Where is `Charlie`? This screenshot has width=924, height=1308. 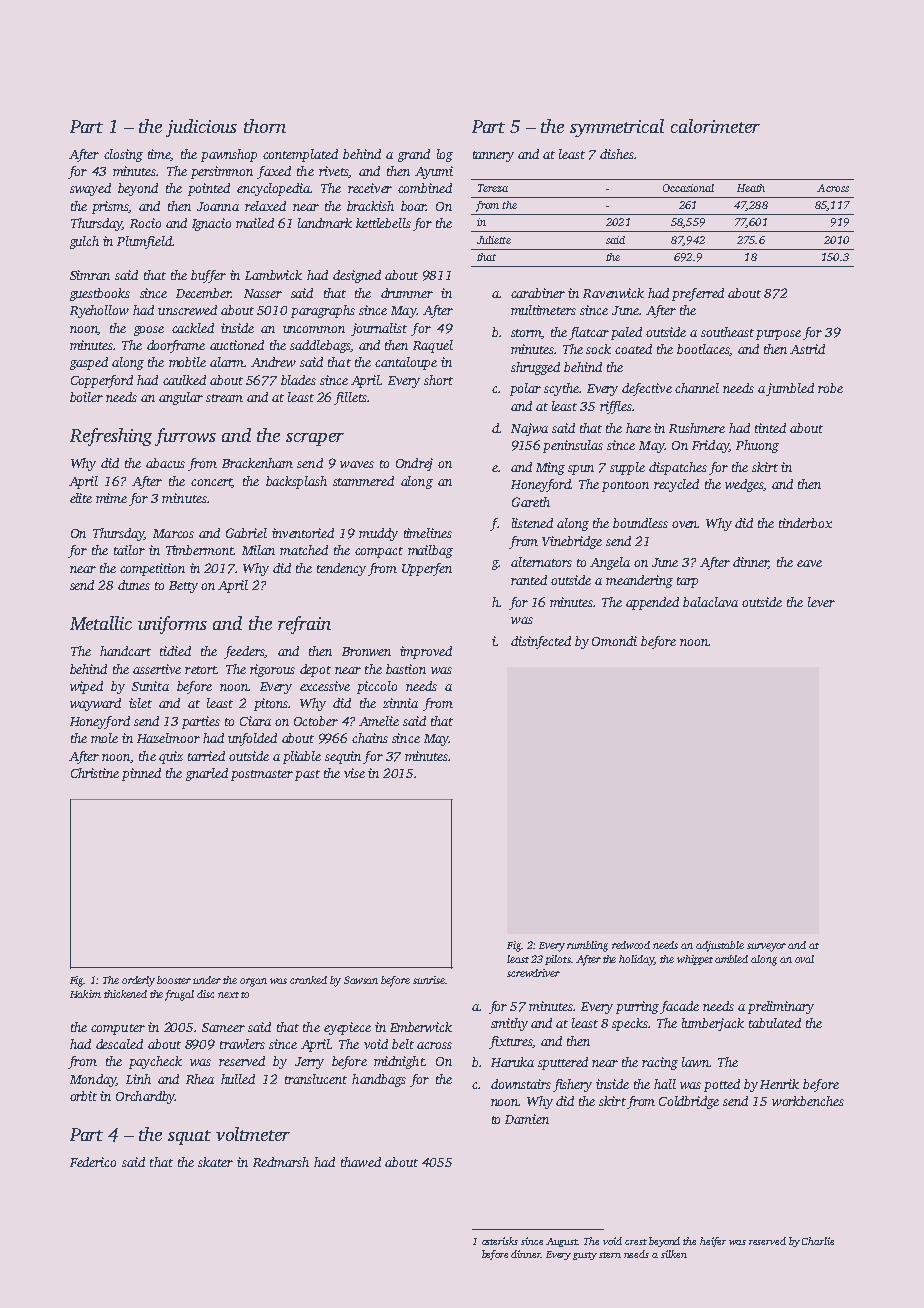 Charlie is located at coordinates (818, 1241).
